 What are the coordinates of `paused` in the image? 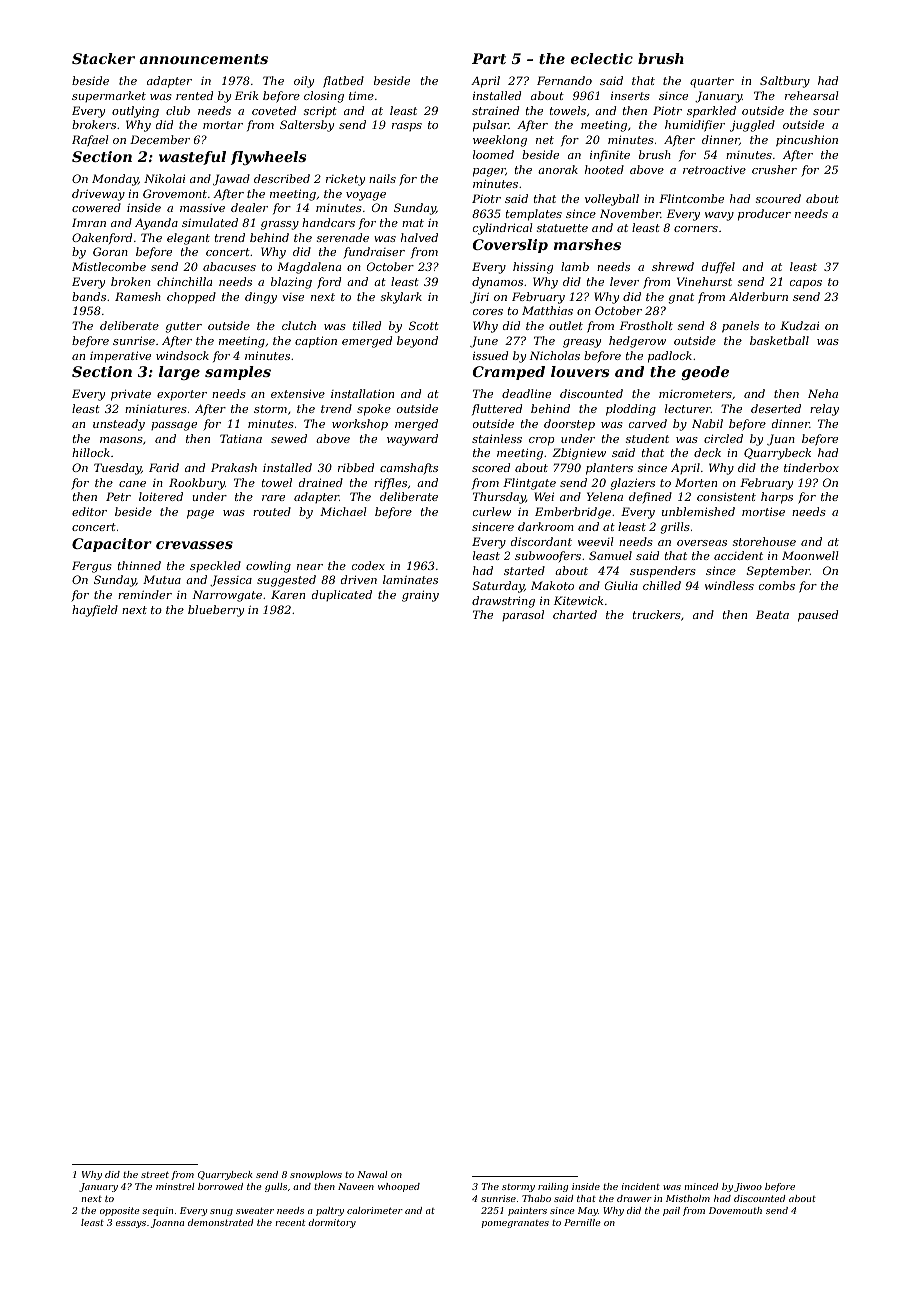 It's located at (818, 616).
